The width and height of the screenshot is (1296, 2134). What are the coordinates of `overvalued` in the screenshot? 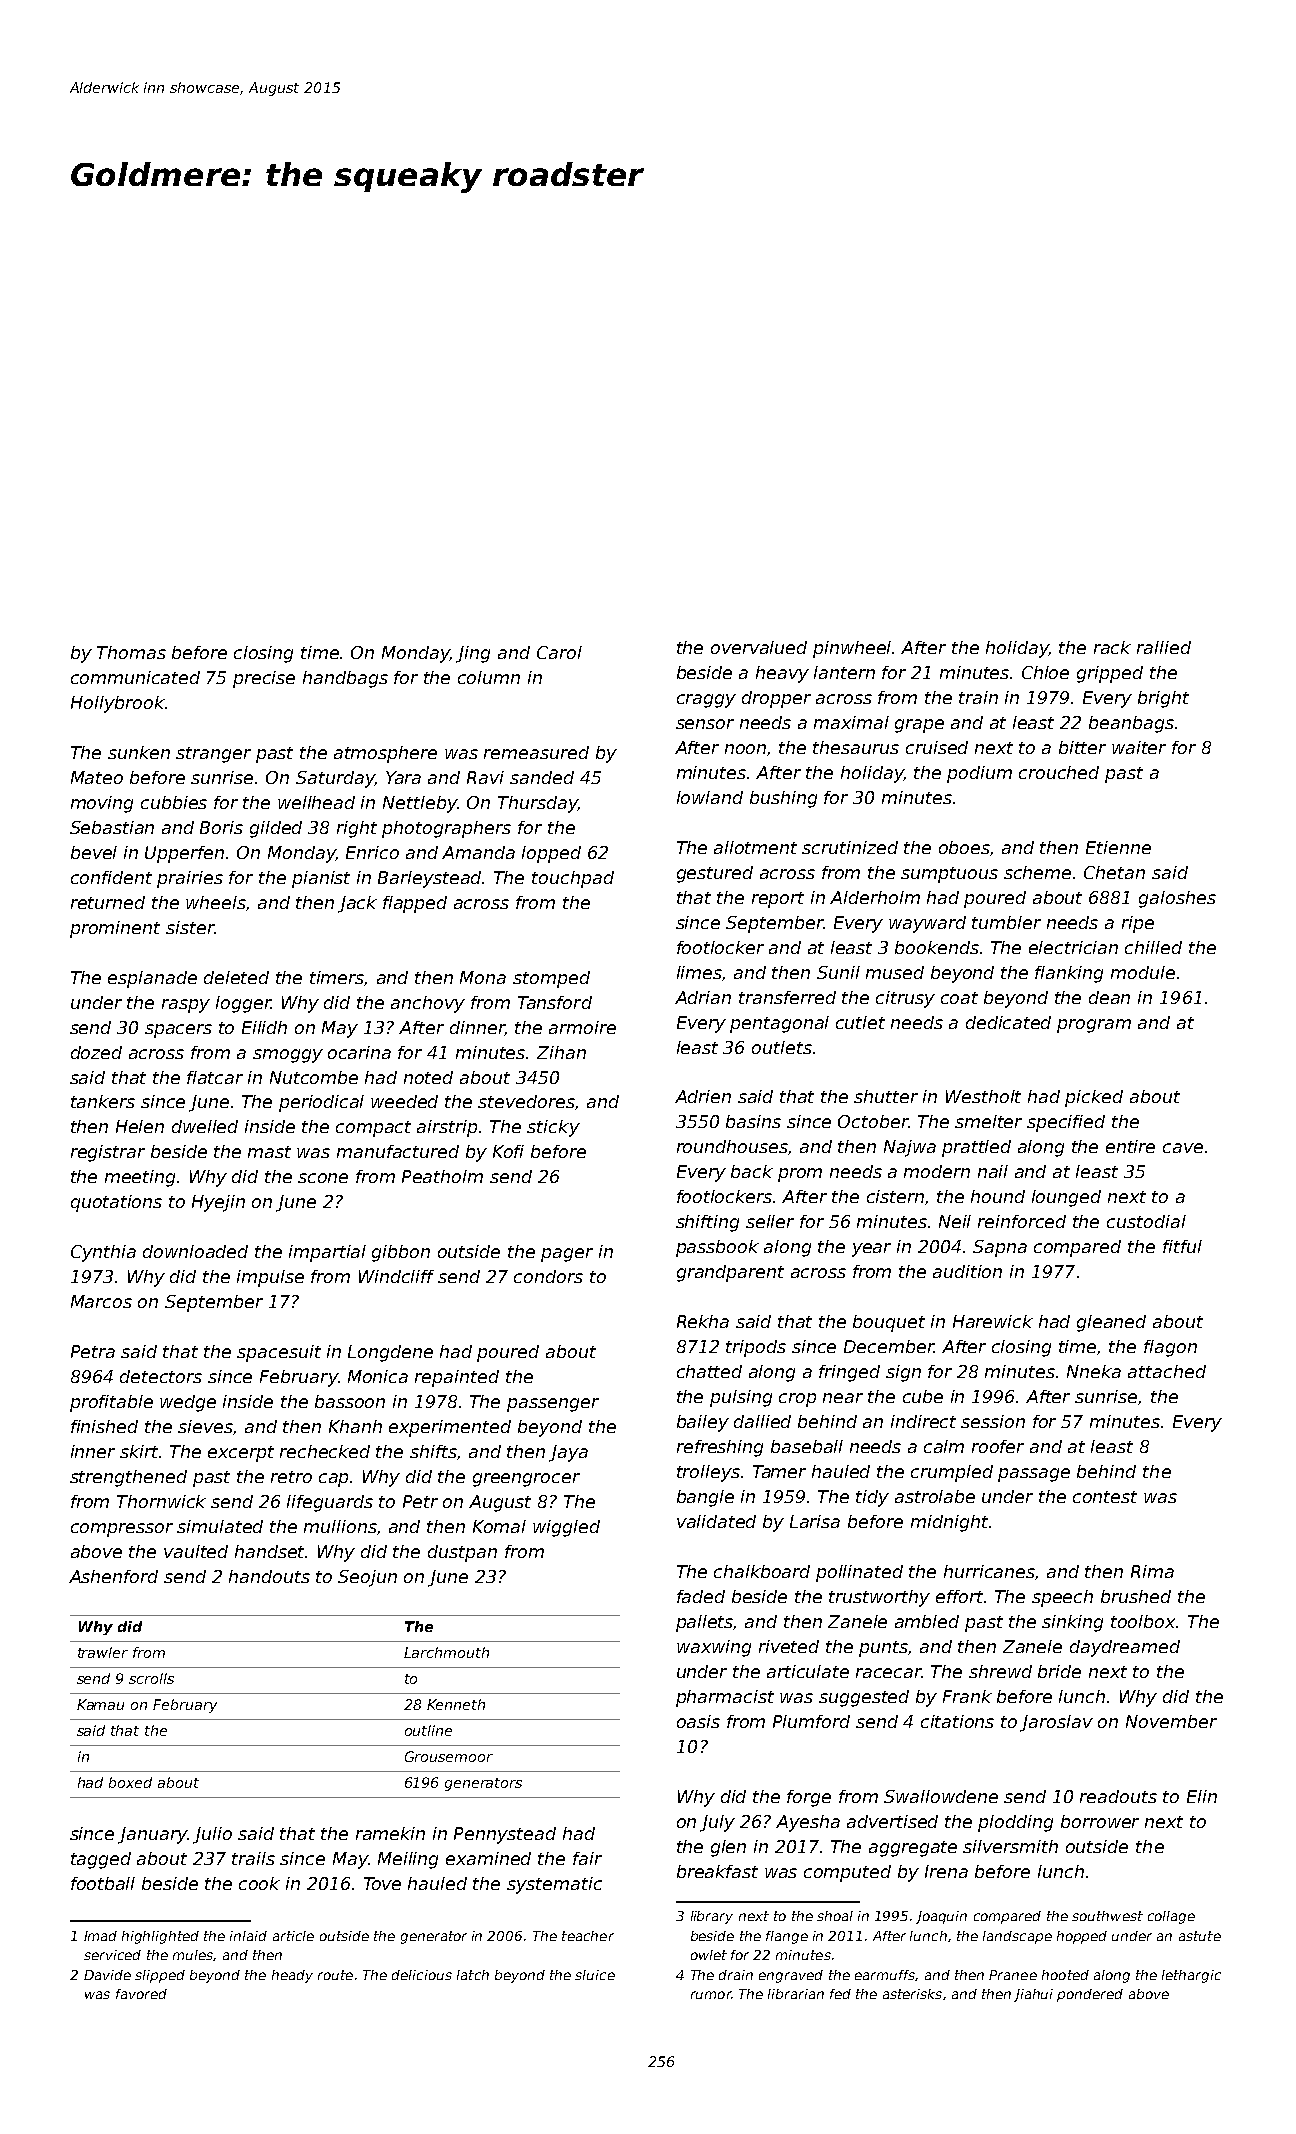 It's located at (759, 647).
